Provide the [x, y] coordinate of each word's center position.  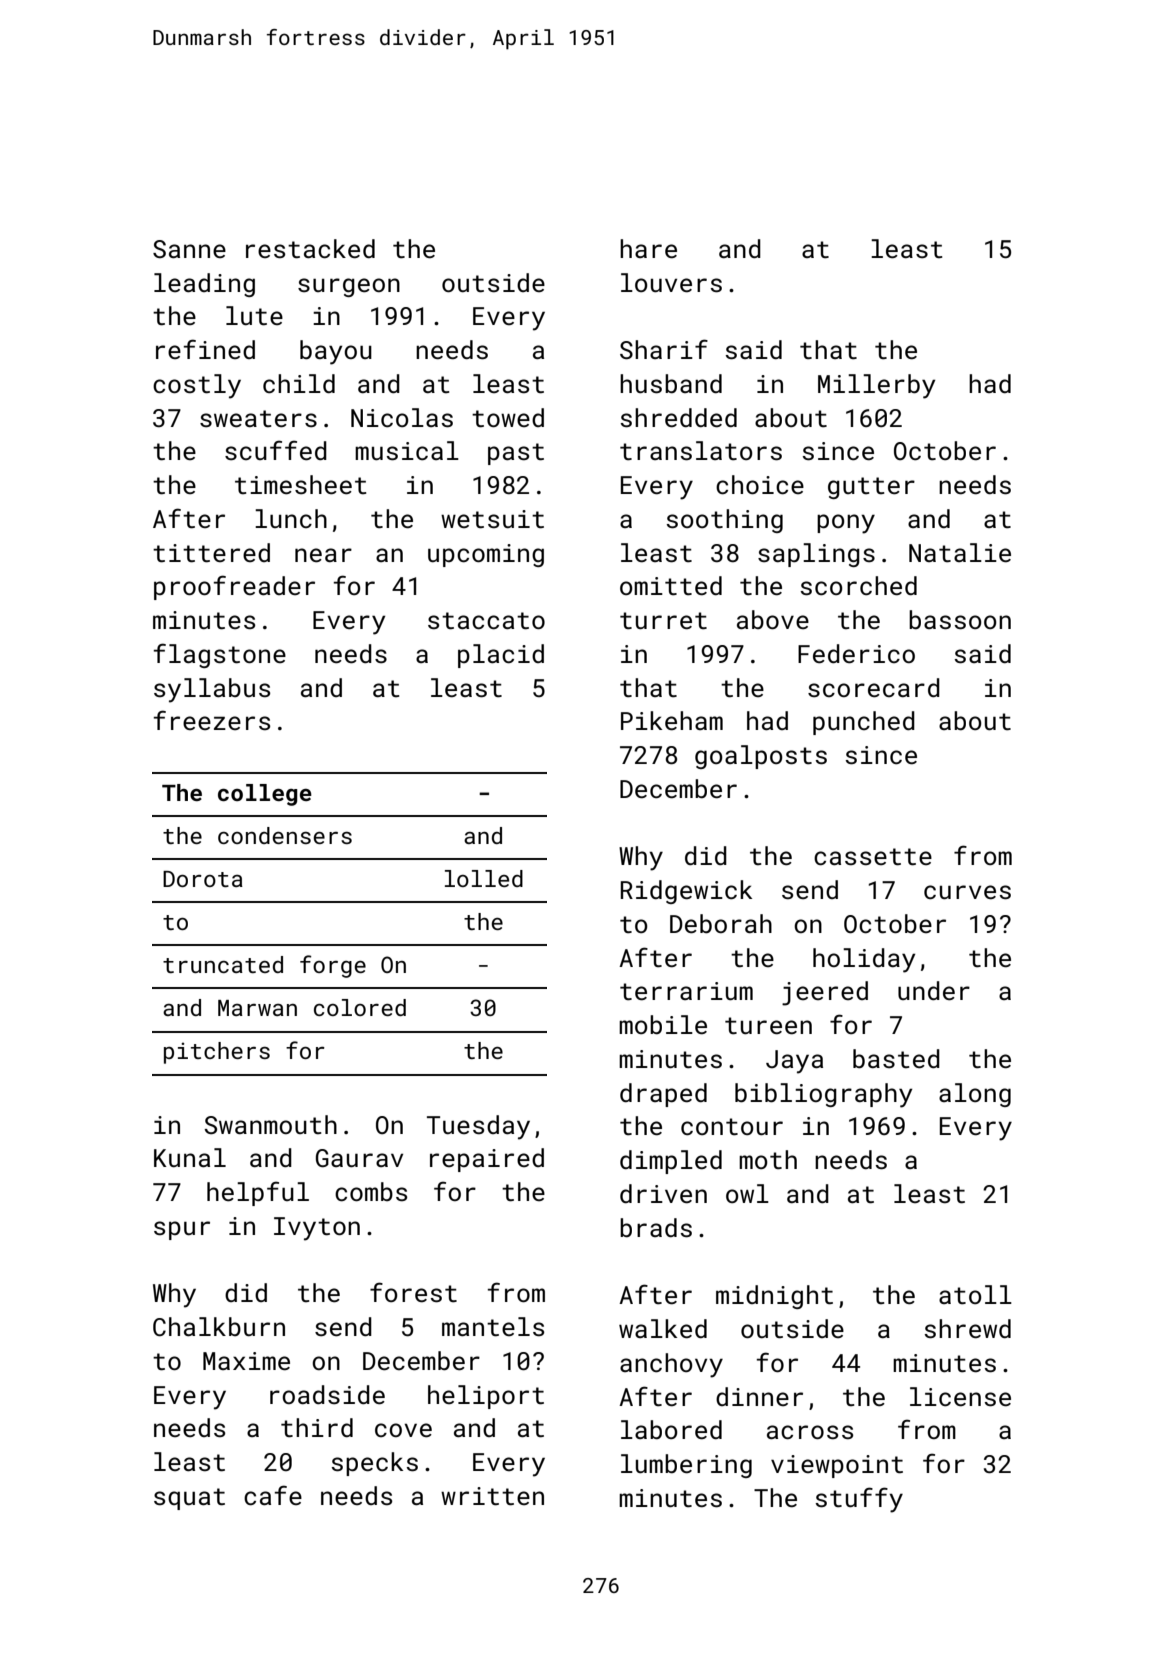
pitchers [217, 1053]
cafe [273, 1495]
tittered [211, 553]
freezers [212, 720]
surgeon [349, 287]
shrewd [968, 1329]
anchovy [671, 1365]
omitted [671, 586]
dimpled [671, 1162]
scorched [859, 586]
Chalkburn [219, 1327]
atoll [975, 1295]
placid [501, 656]
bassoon [960, 620]
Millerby [876, 386]
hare [648, 249]
